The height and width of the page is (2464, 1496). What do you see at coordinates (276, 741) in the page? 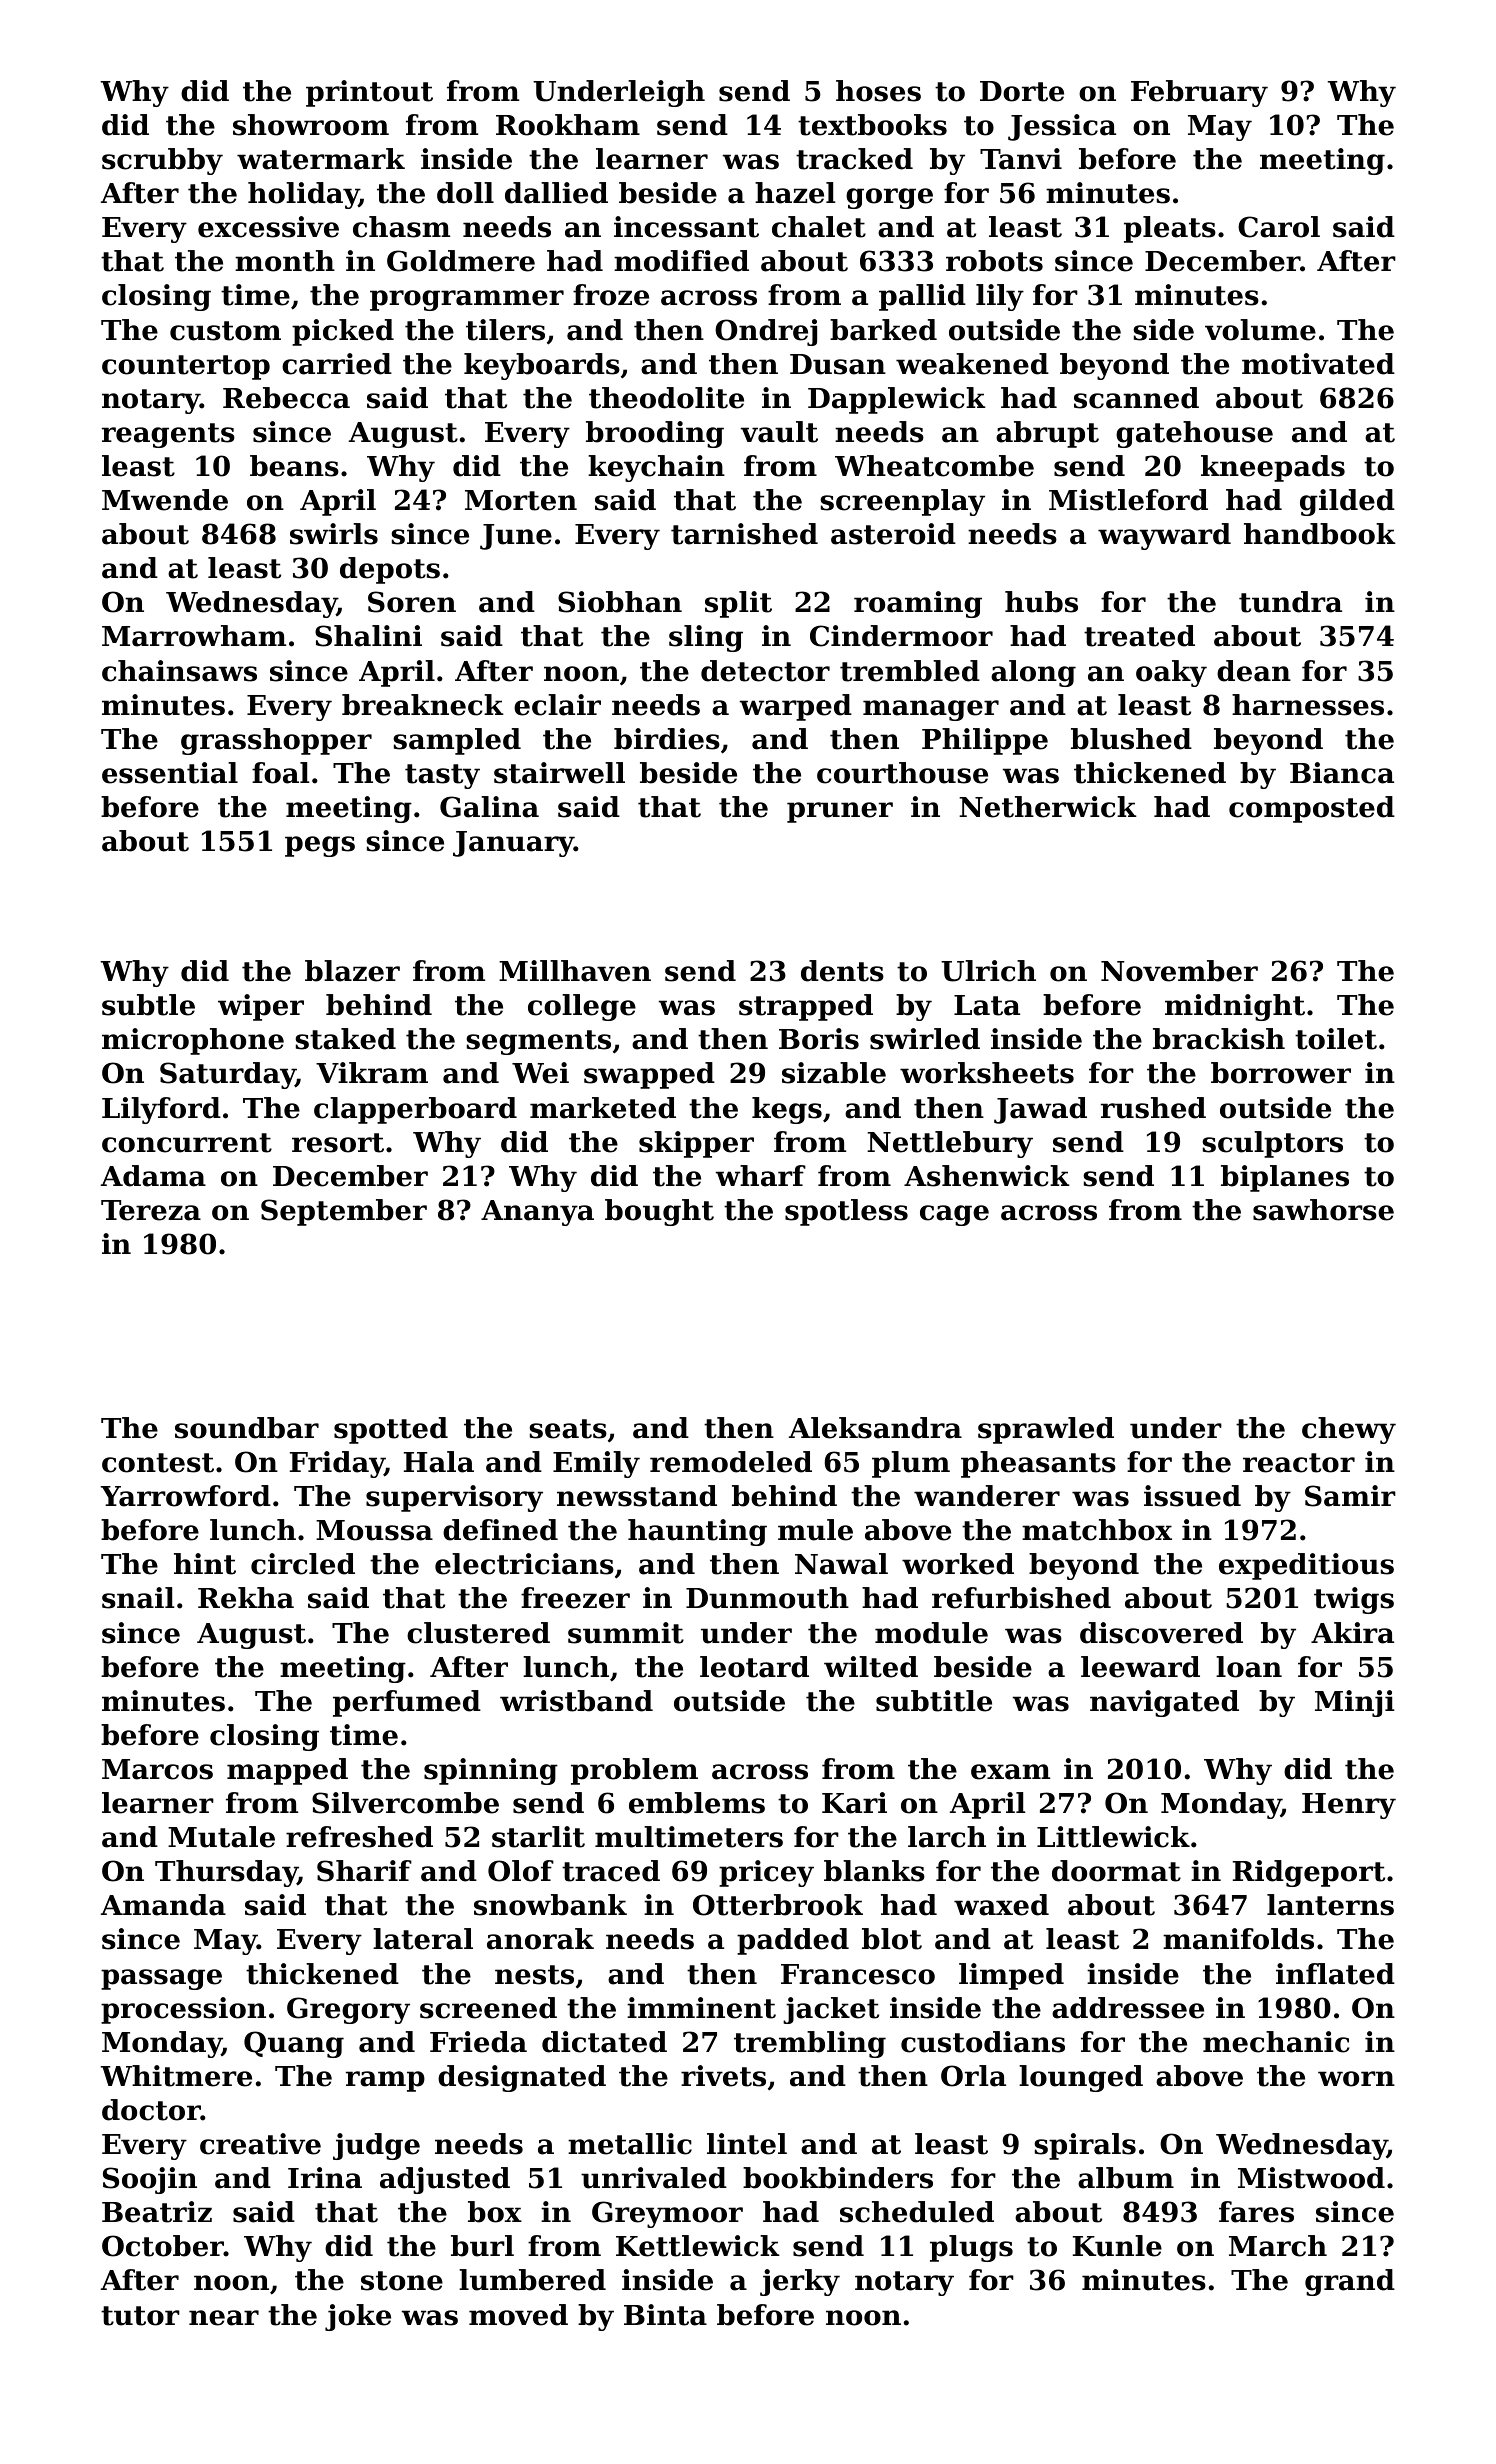
I see `grasshopper` at bounding box center [276, 741].
